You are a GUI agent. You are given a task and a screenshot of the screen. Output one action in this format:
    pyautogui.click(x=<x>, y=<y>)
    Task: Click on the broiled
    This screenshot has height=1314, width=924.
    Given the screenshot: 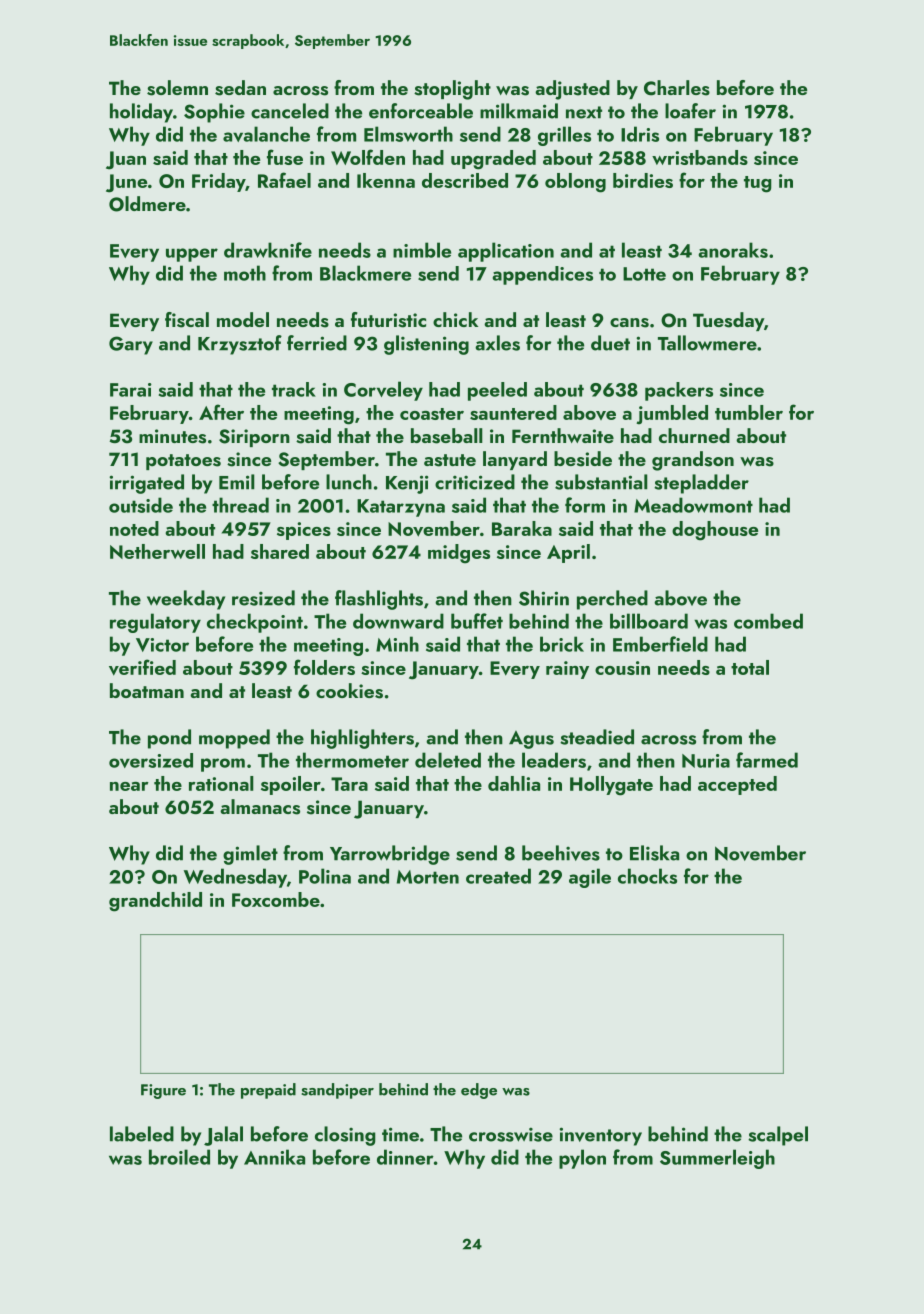 What is the action you would take?
    pyautogui.click(x=179, y=1157)
